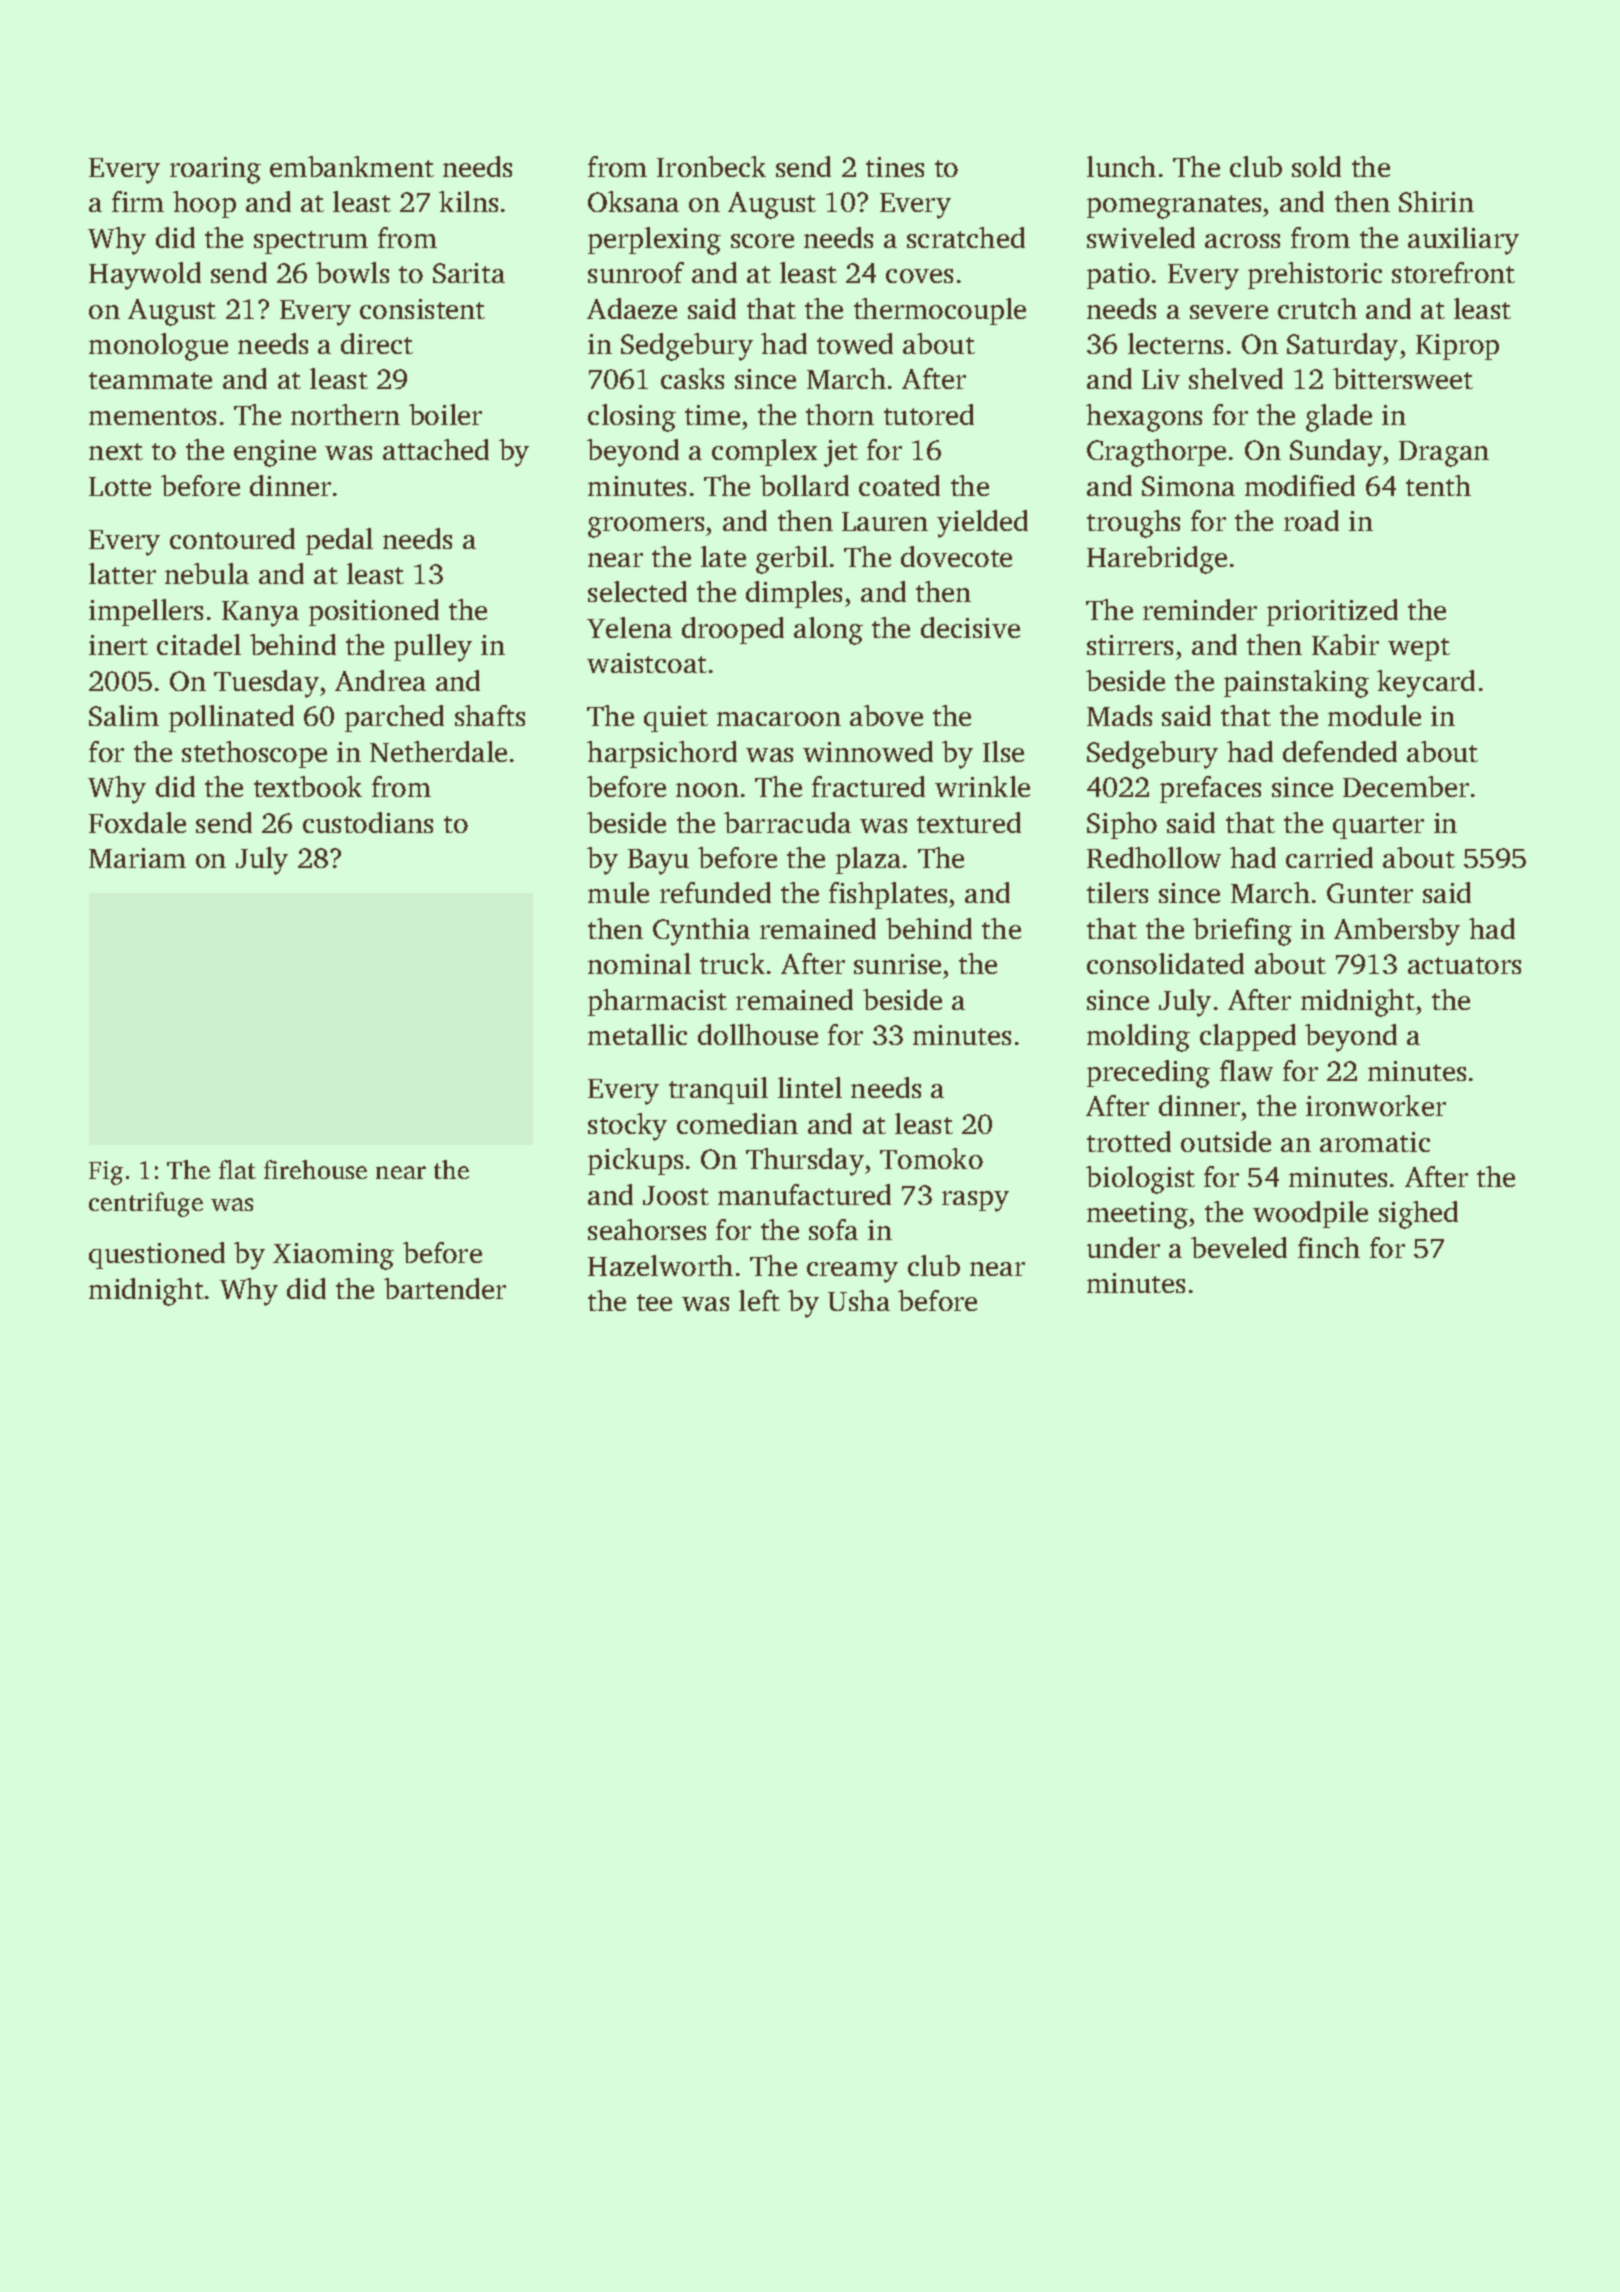  Describe the element at coordinates (1316, 166) in the screenshot. I see `sold` at that location.
